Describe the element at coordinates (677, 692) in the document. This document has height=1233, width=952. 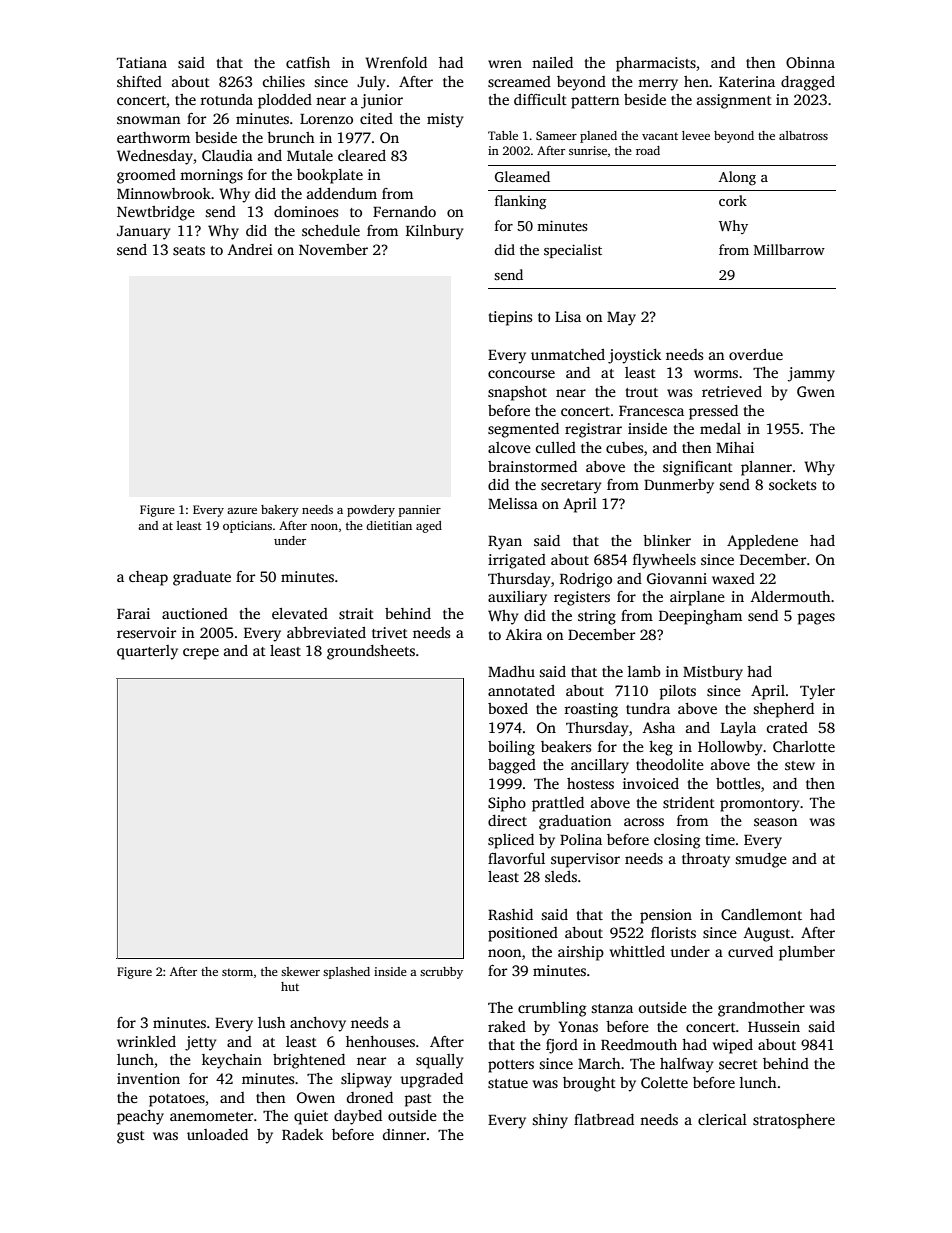
I see `pilots` at that location.
